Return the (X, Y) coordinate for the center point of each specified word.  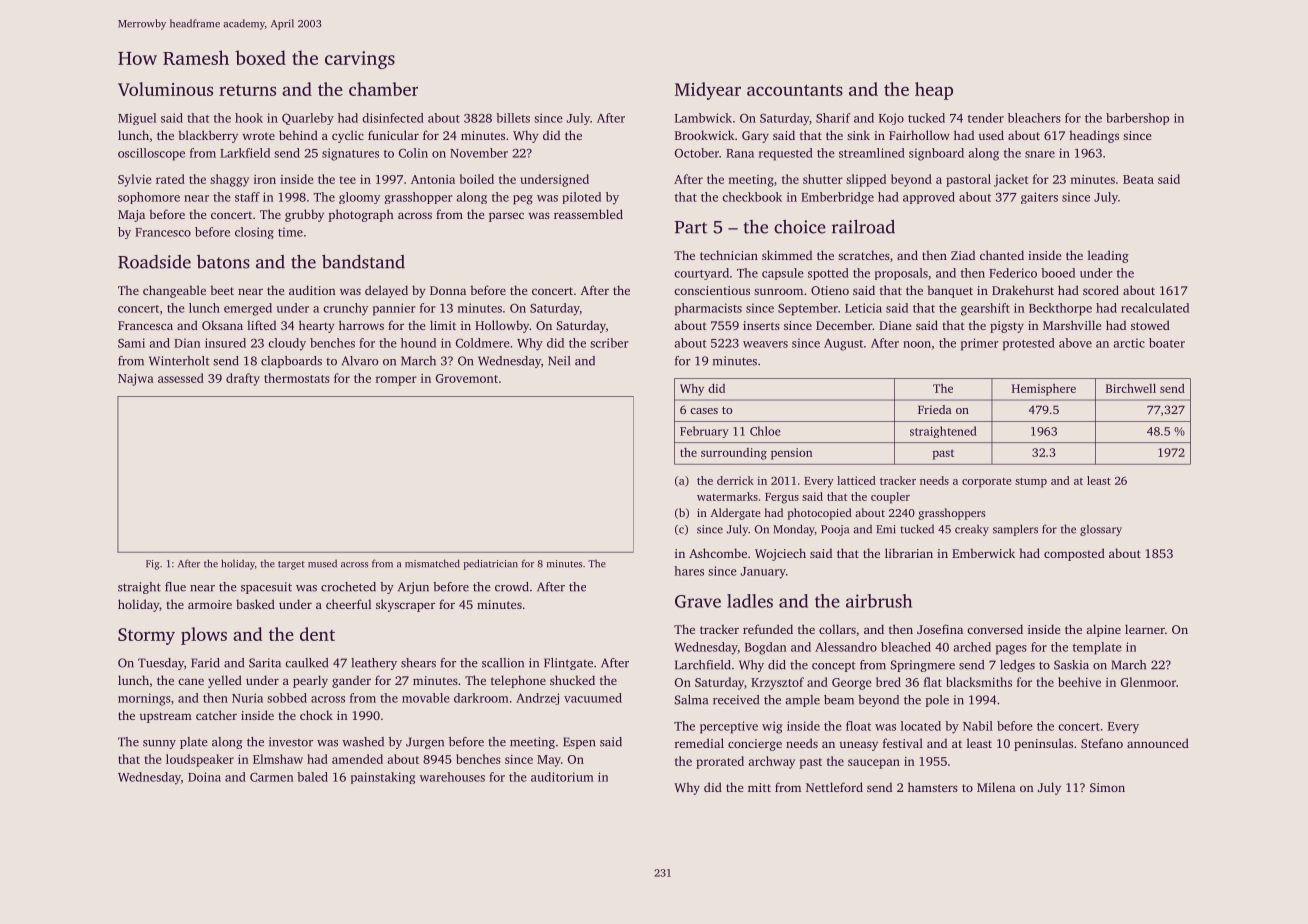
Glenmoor (1148, 682)
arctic (1129, 343)
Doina (204, 777)
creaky (972, 530)
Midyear (708, 91)
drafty (243, 379)
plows (204, 636)
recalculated (1155, 308)
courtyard (701, 274)
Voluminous (165, 89)
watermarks (727, 496)
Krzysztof (777, 683)
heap (934, 91)
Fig (153, 565)
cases (704, 411)
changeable (174, 291)
